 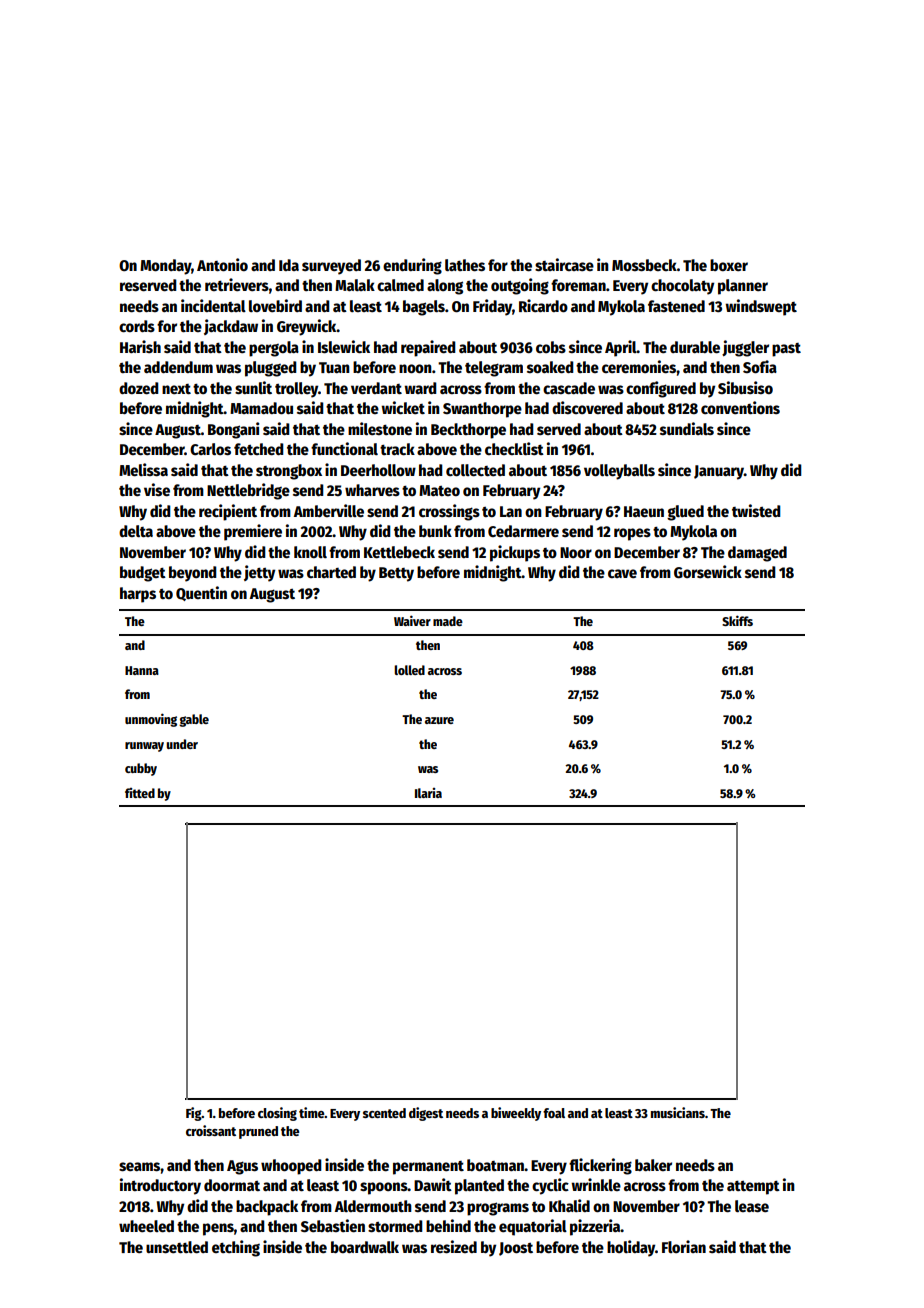 What do you see at coordinates (415, 369) in the image?
I see `noon` at bounding box center [415, 369].
